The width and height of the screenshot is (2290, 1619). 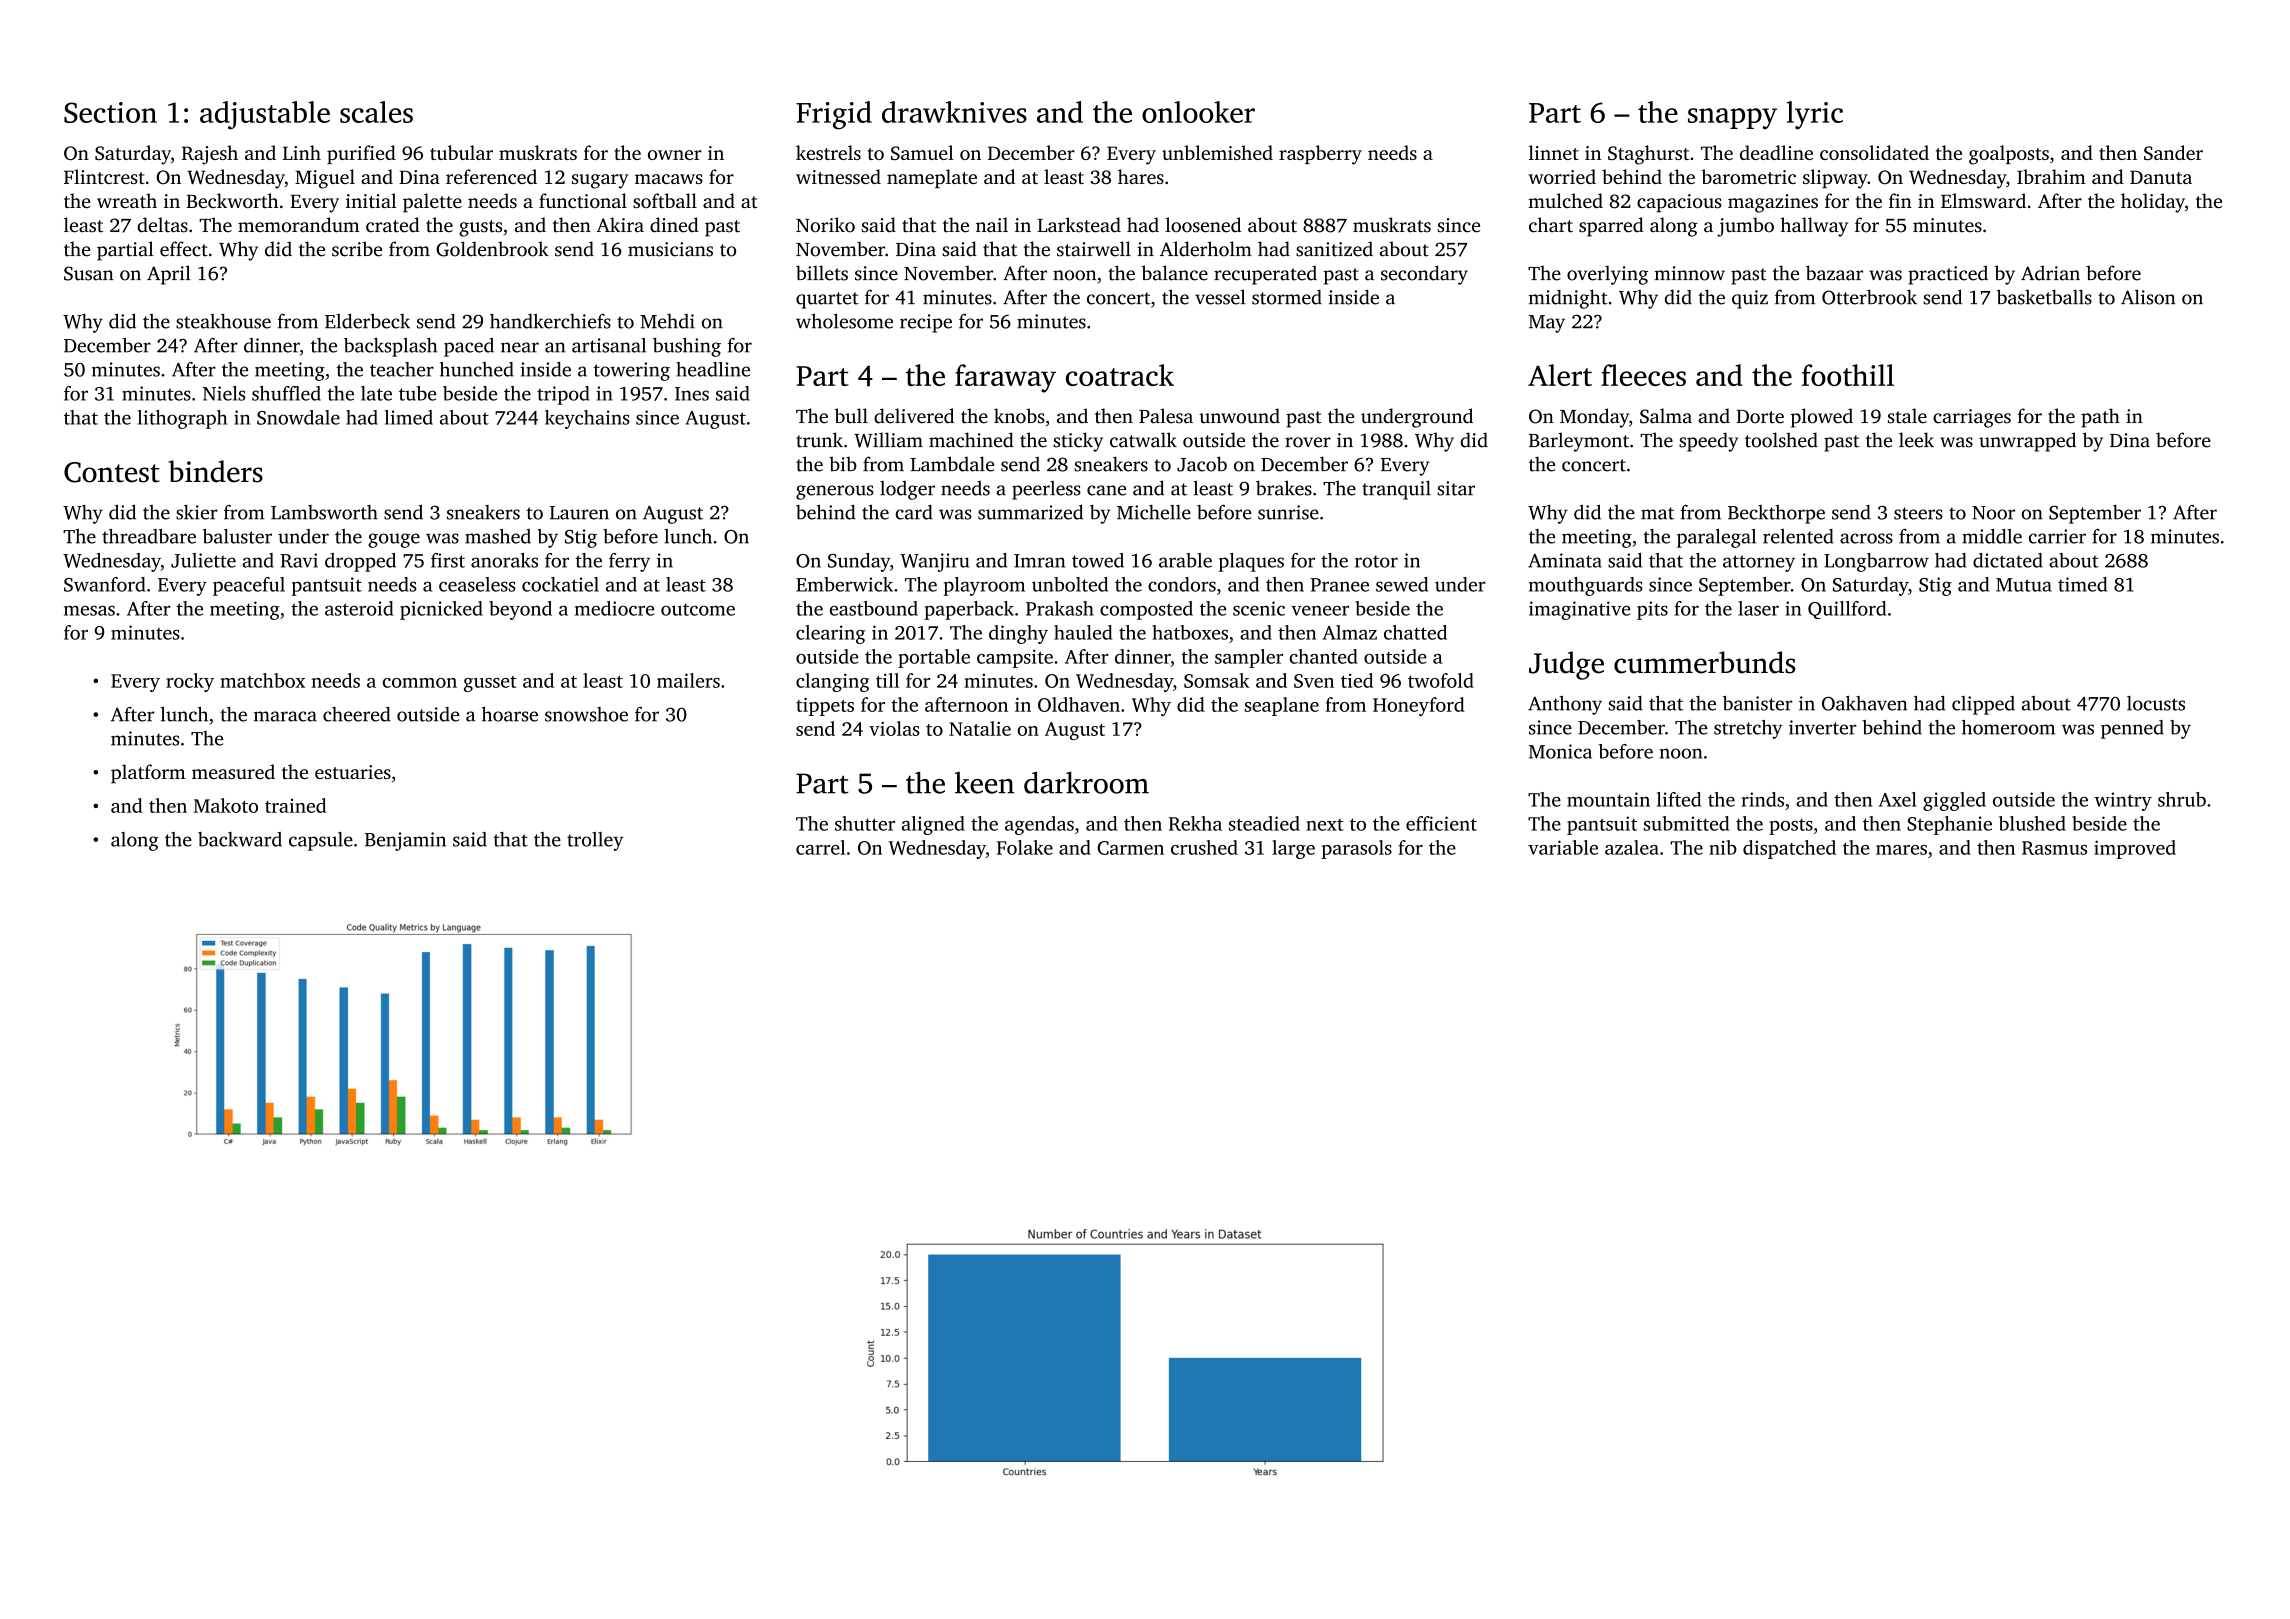 I want to click on common, so click(x=420, y=683).
